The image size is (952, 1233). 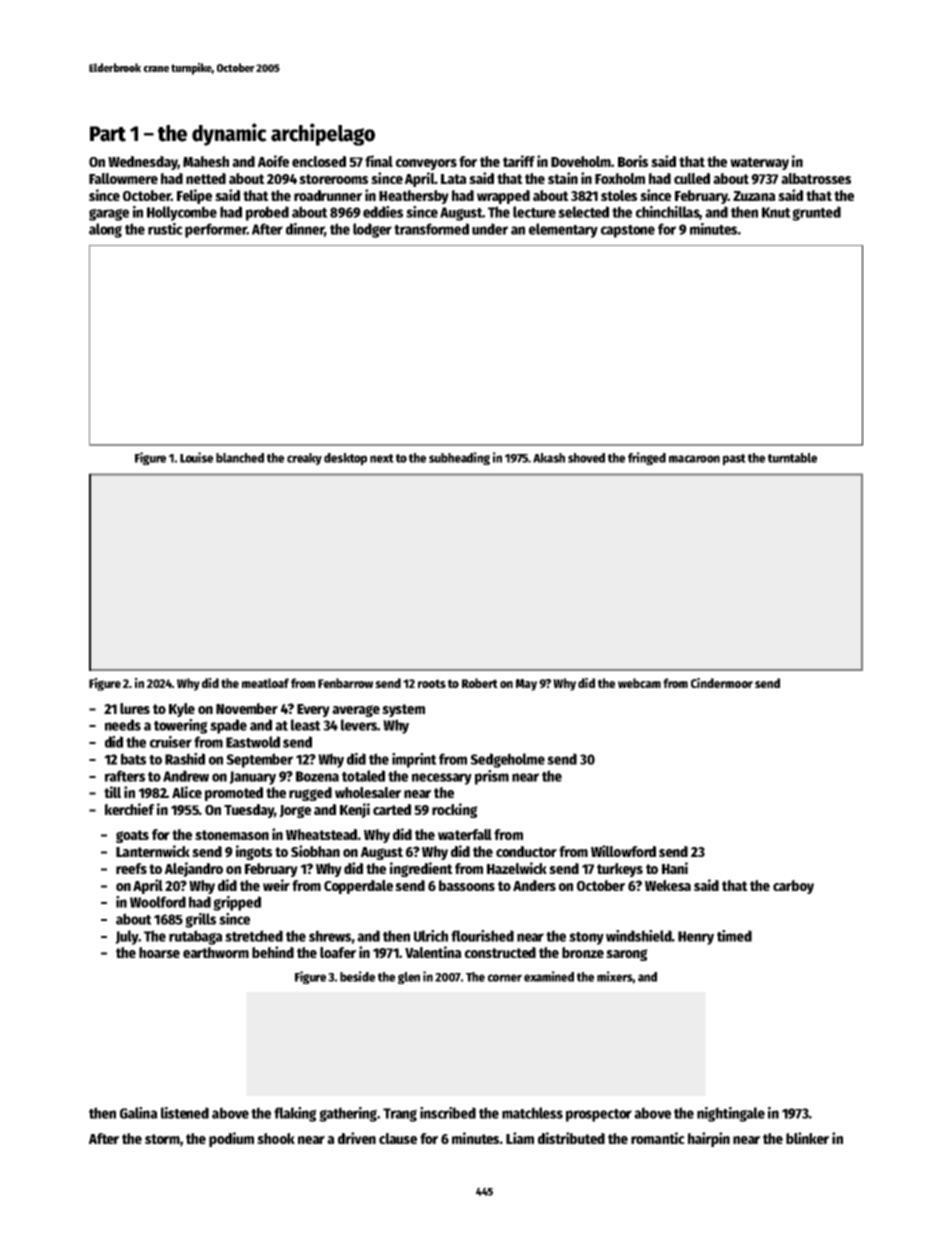 What do you see at coordinates (482, 936) in the screenshot?
I see `flourished` at bounding box center [482, 936].
